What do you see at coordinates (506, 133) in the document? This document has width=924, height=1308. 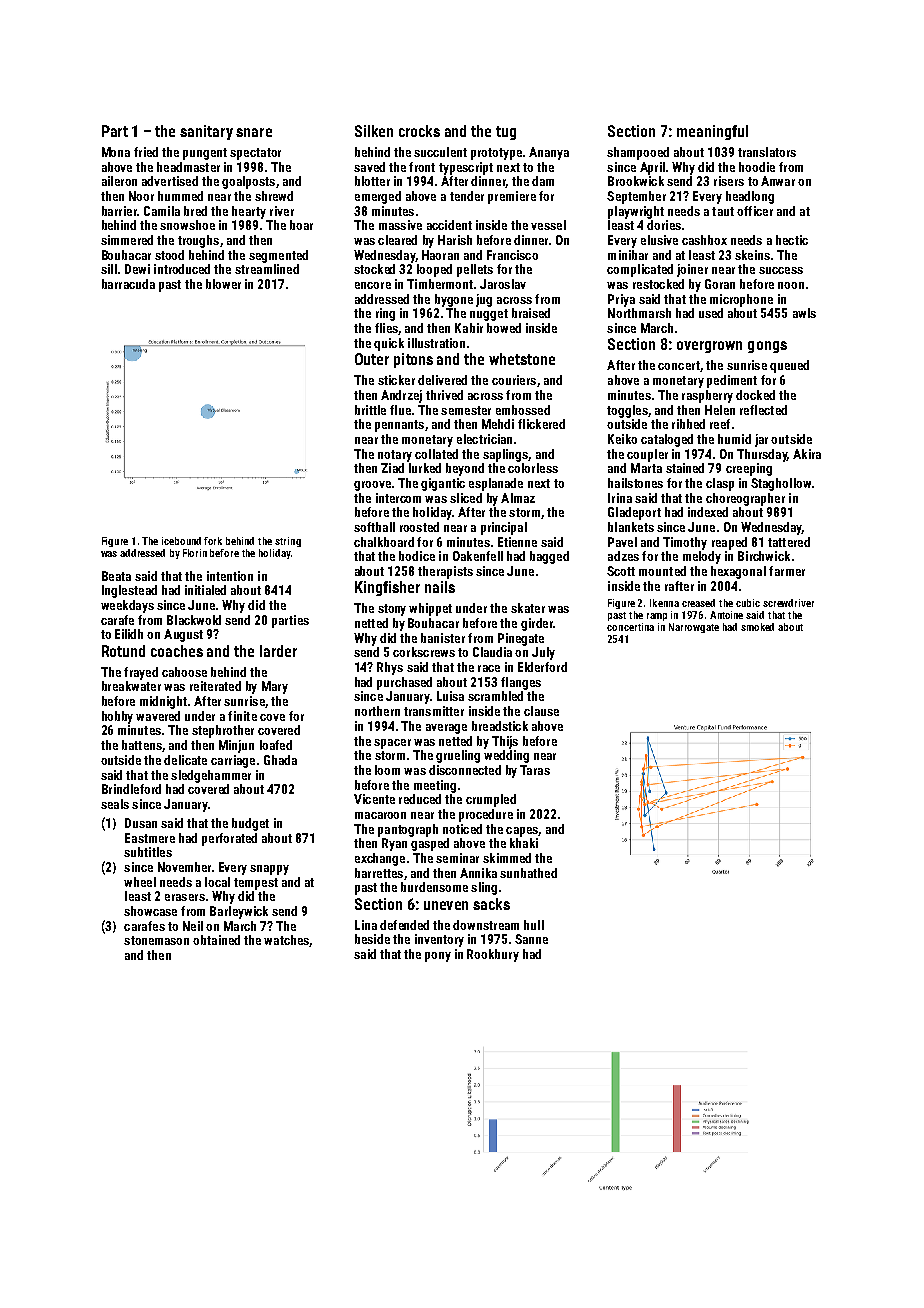 I see `tug` at bounding box center [506, 133].
